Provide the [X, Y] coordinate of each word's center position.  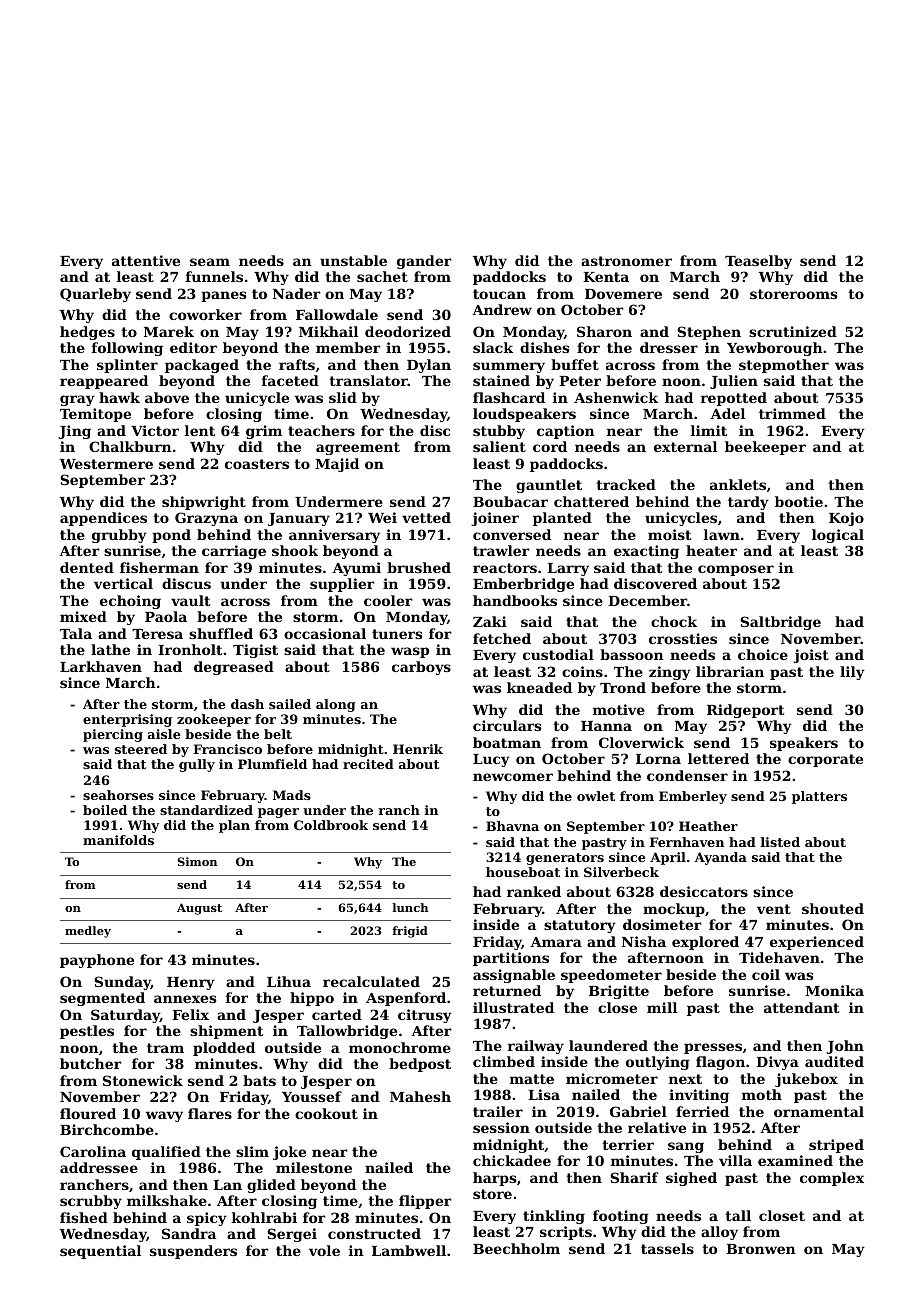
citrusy [425, 1016]
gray [77, 400]
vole [324, 1250]
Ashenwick [616, 397]
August [199, 909]
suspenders [193, 1252]
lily [852, 673]
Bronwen [761, 1249]
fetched [502, 638]
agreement [358, 448]
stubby [499, 432]
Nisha [644, 941]
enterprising [127, 720]
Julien [734, 382]
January [299, 519]
